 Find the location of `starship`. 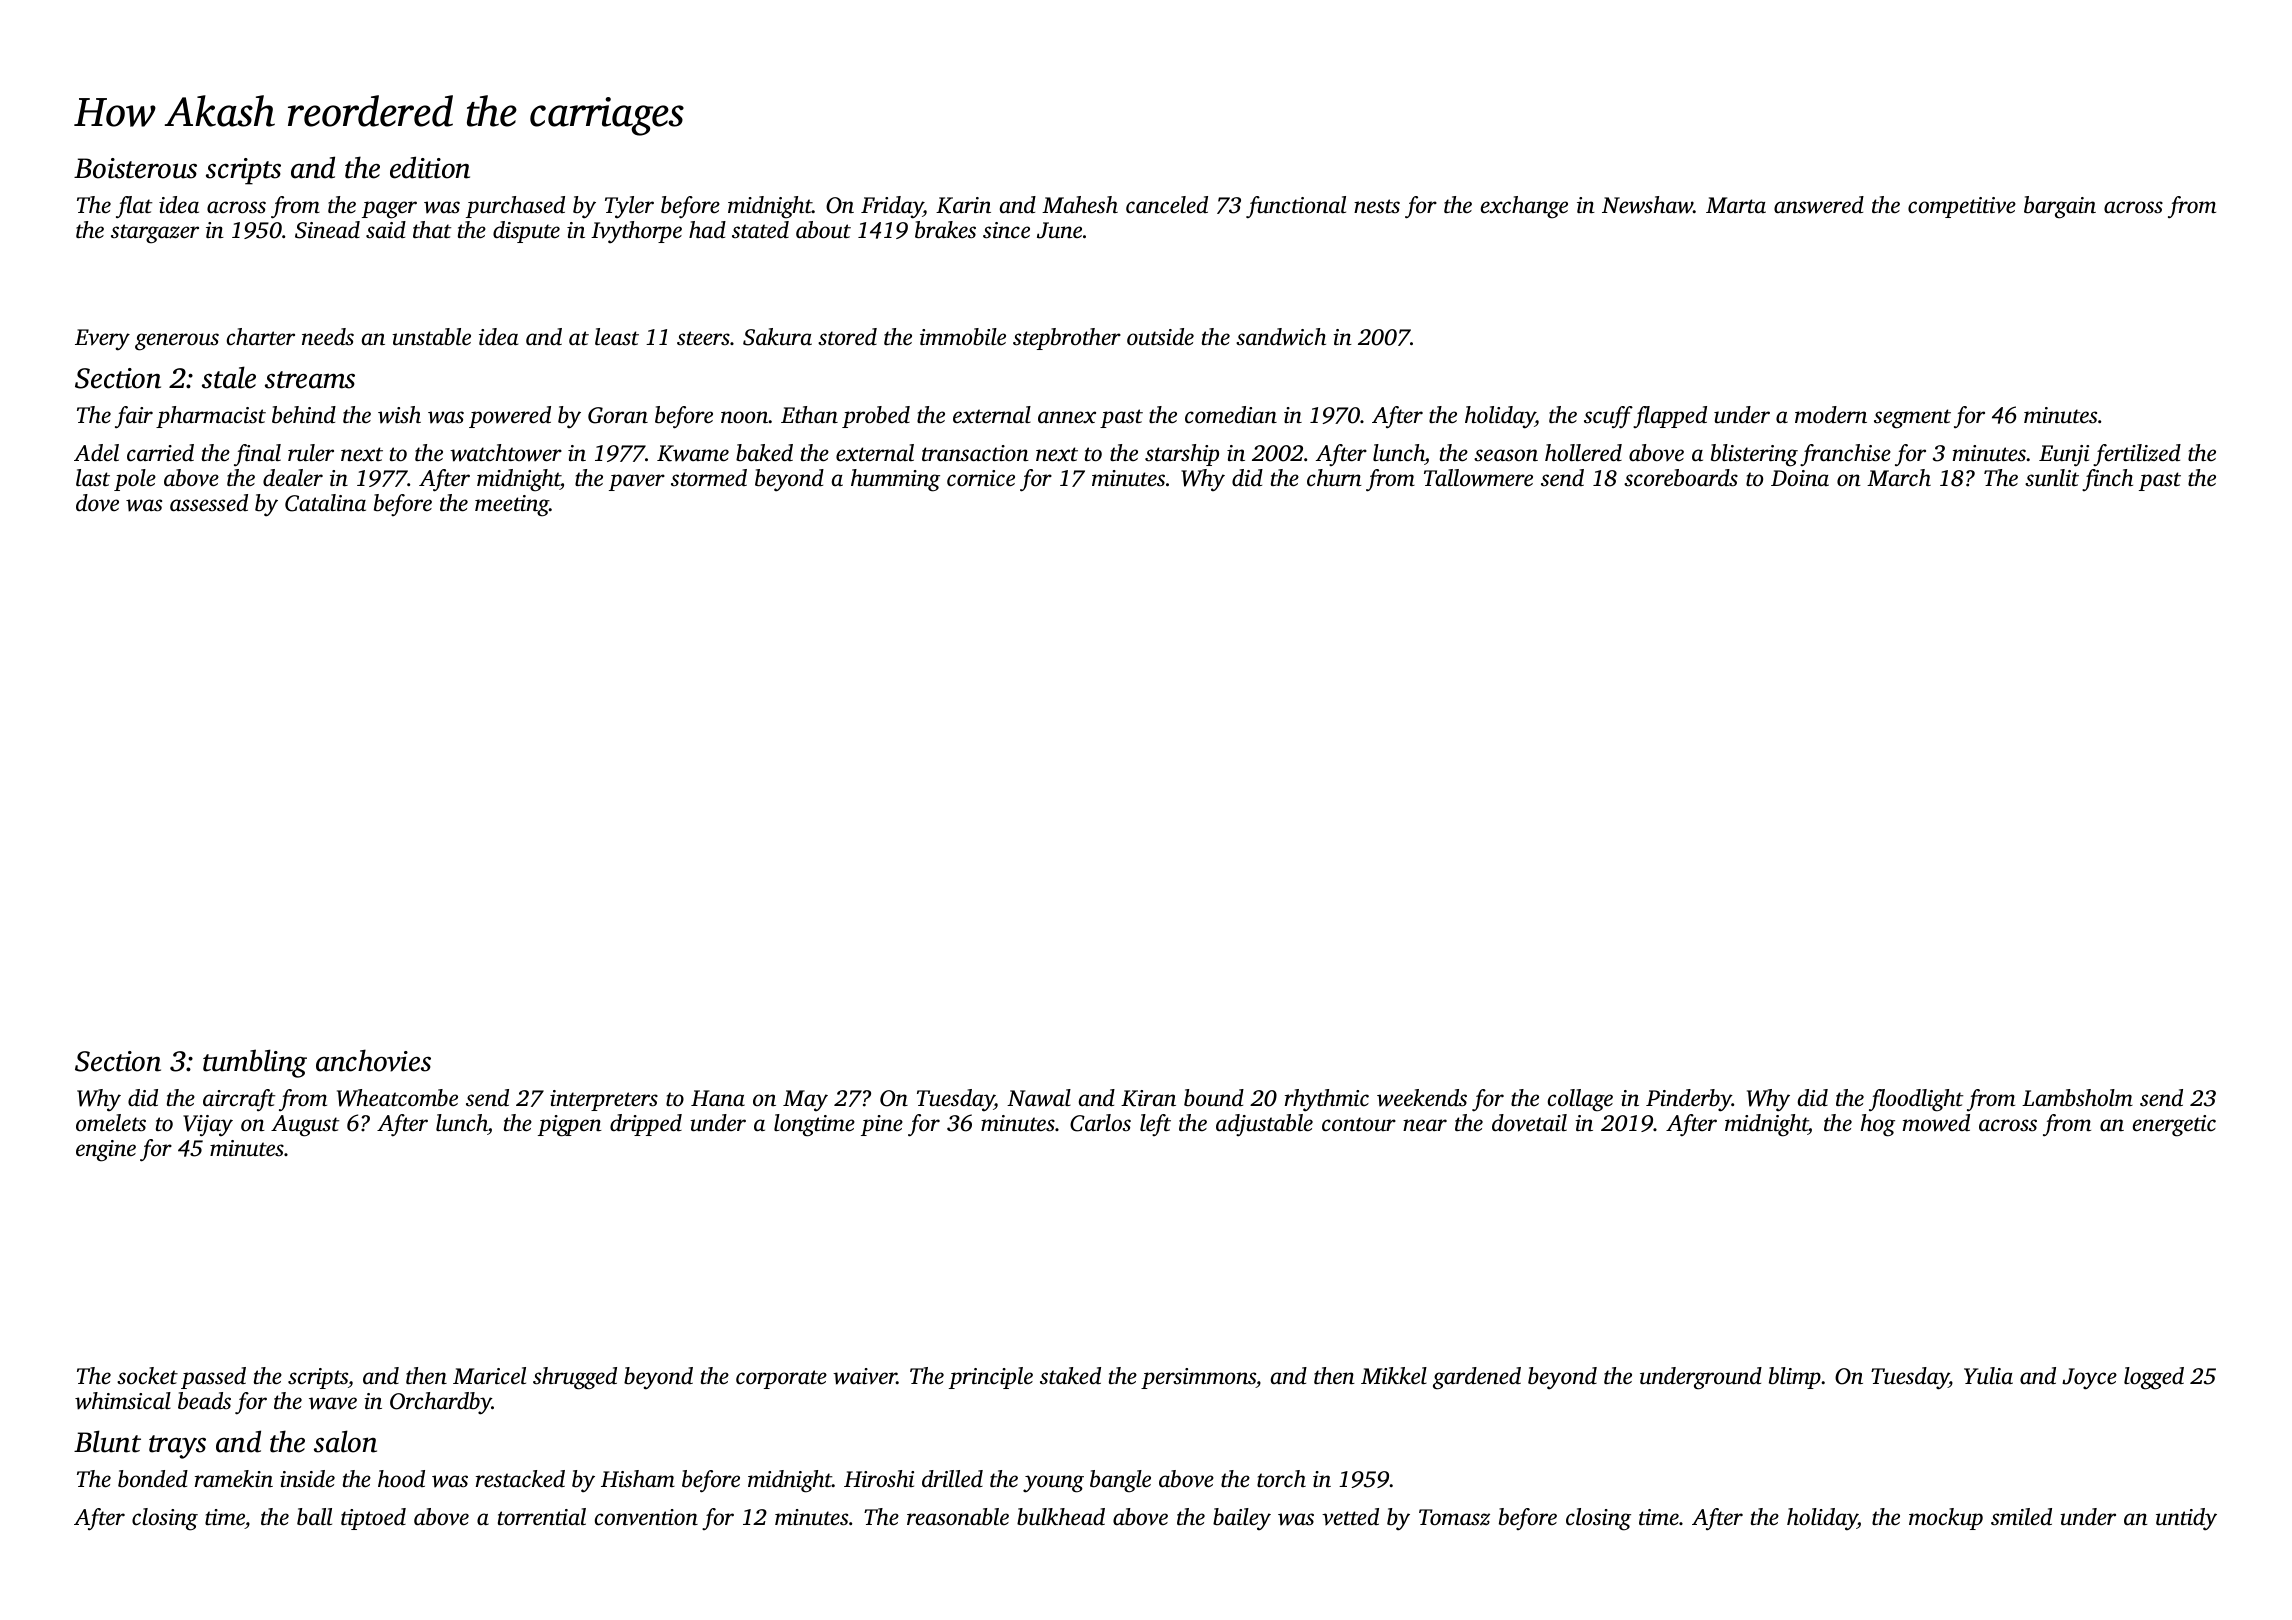

starship is located at coordinates (1182, 455).
